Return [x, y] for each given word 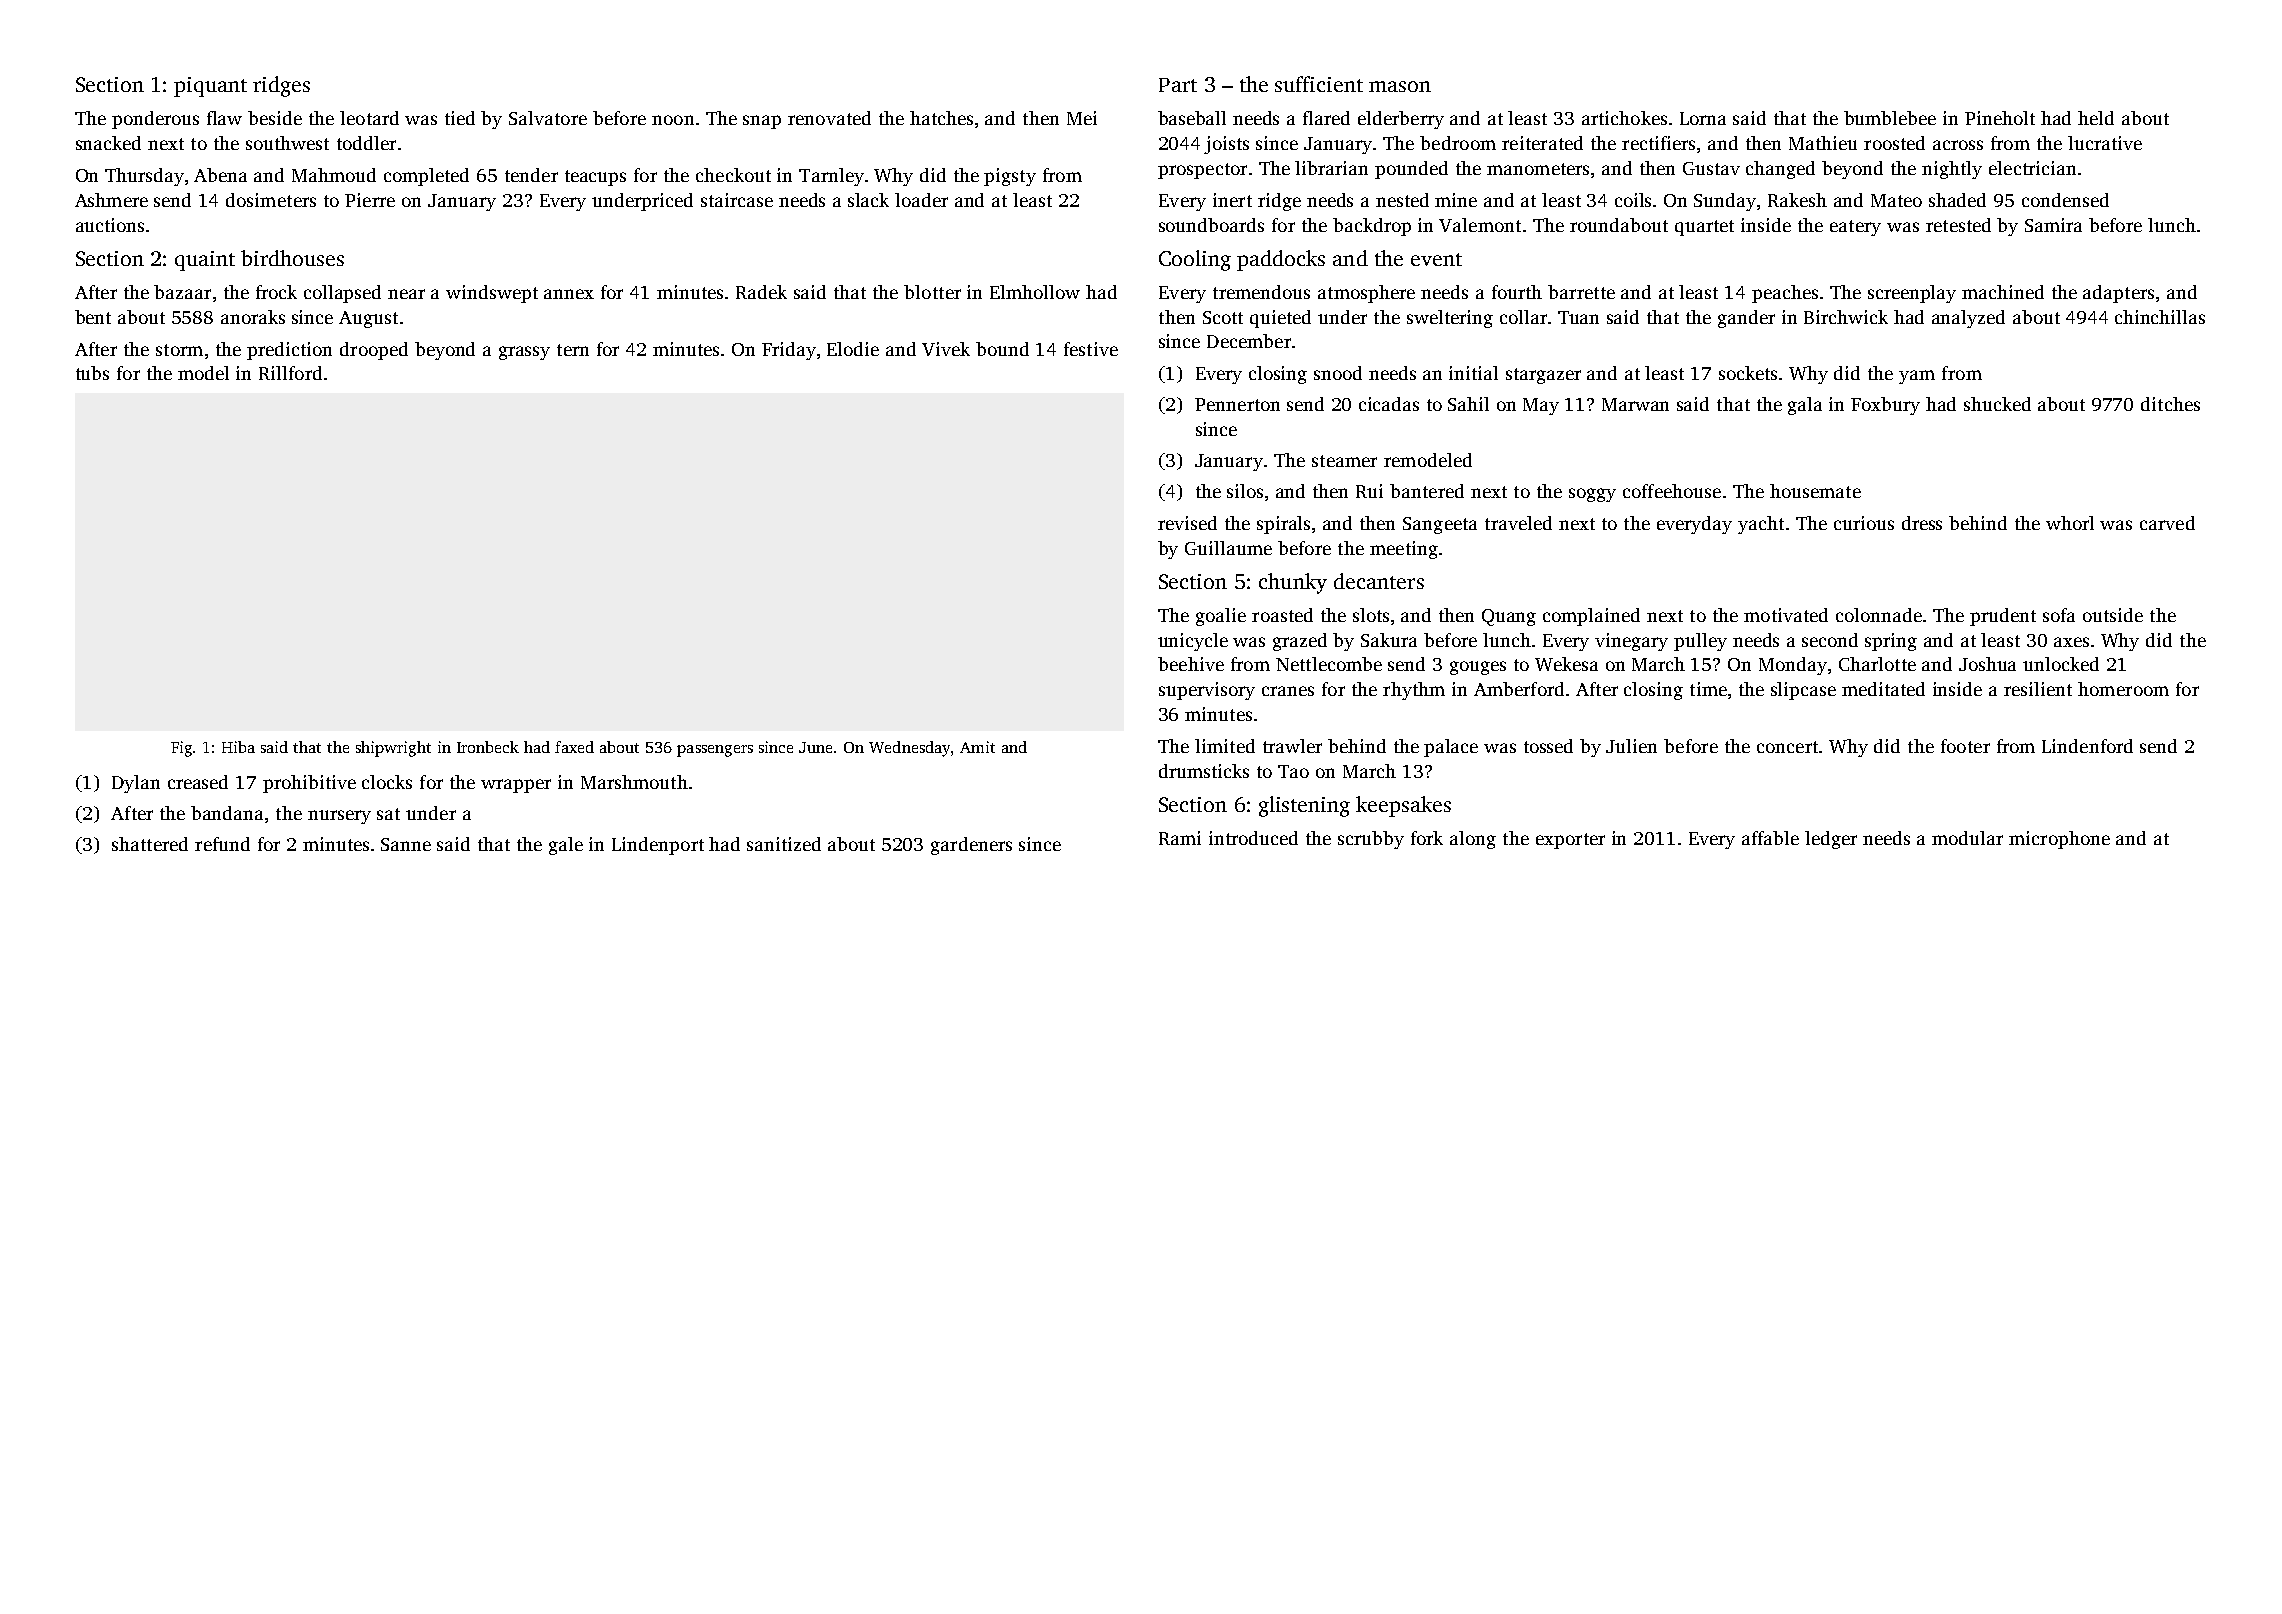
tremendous [1261, 292]
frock [276, 292]
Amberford [1519, 689]
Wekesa [1566, 664]
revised [1187, 523]
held [2096, 118]
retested [1958, 225]
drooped [374, 351]
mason [1400, 86]
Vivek [946, 349]
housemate [1815, 491]
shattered [150, 844]
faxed [574, 747]
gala [1805, 406]
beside [275, 118]
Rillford [290, 373]
